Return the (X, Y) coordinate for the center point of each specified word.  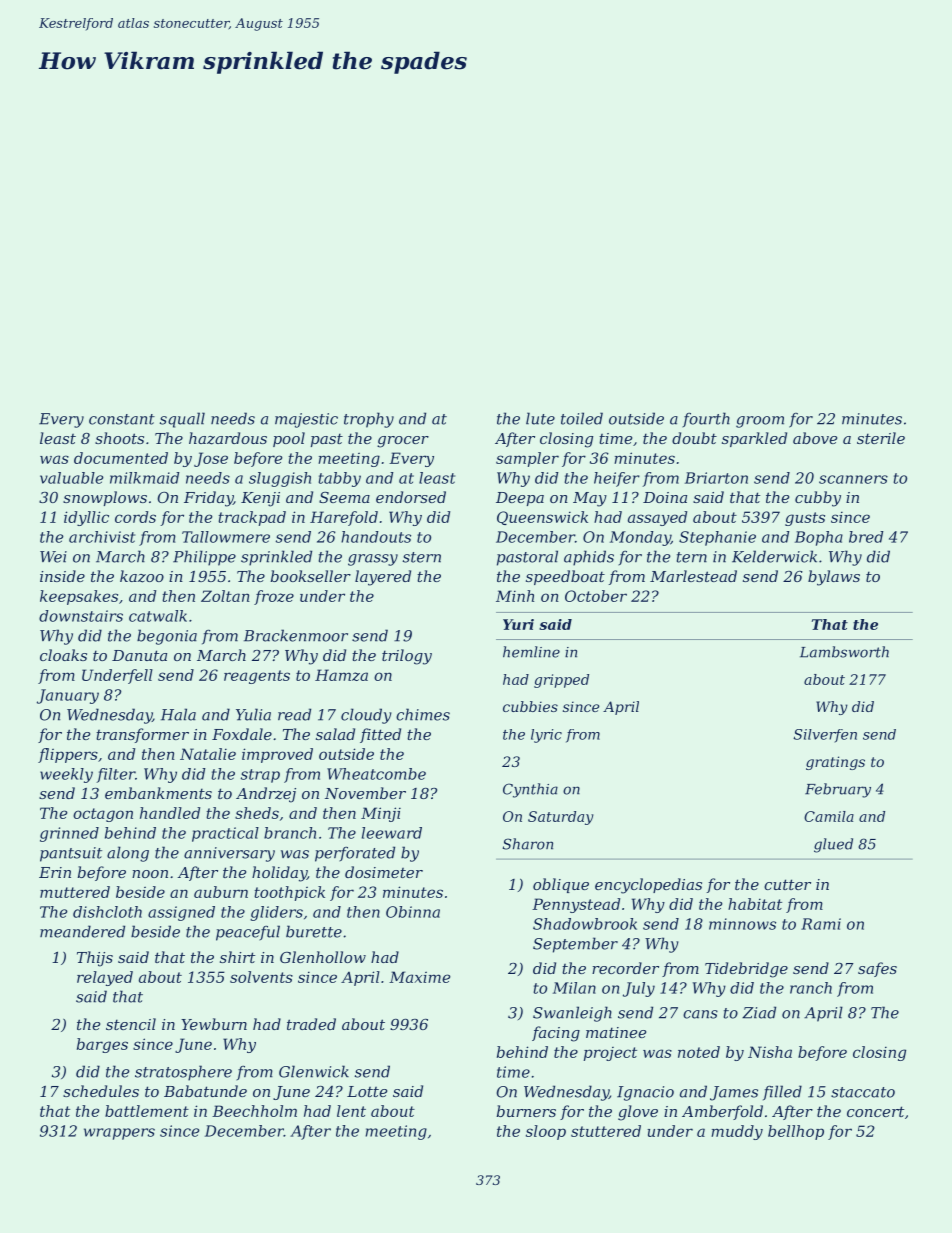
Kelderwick (774, 556)
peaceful (248, 933)
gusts (805, 519)
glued (833, 845)
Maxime (419, 977)
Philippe (204, 558)
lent (351, 1111)
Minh (515, 596)
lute (540, 418)
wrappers (119, 1134)
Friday (208, 499)
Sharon (528, 844)
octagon (103, 815)
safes (877, 969)
